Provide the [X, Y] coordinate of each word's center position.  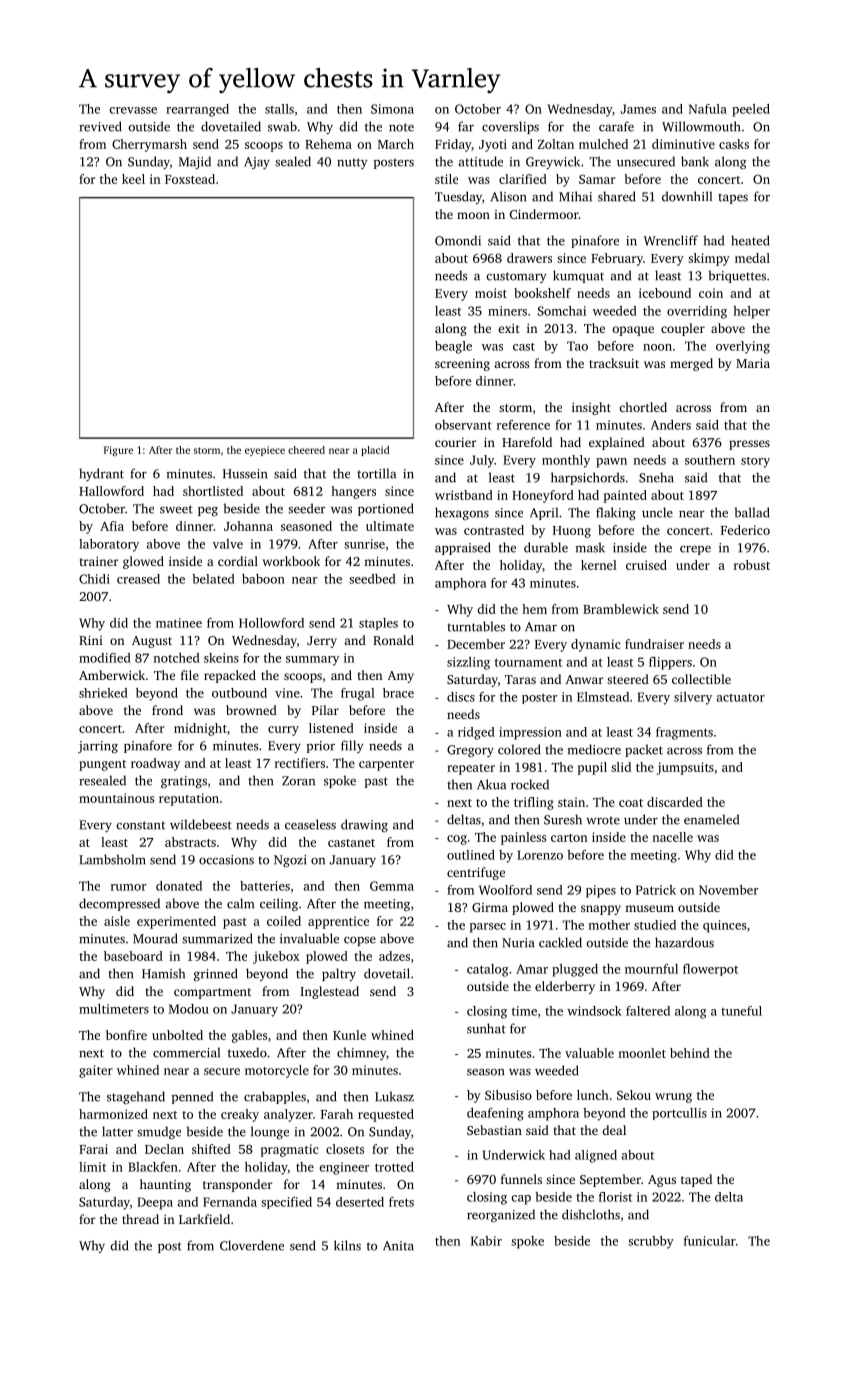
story [755, 462]
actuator [741, 698]
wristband [464, 495]
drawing [364, 825]
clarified [523, 179]
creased [138, 579]
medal [752, 258]
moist [491, 293]
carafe [616, 126]
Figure [118, 451]
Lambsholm [112, 859]
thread [140, 1219]
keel [133, 179]
